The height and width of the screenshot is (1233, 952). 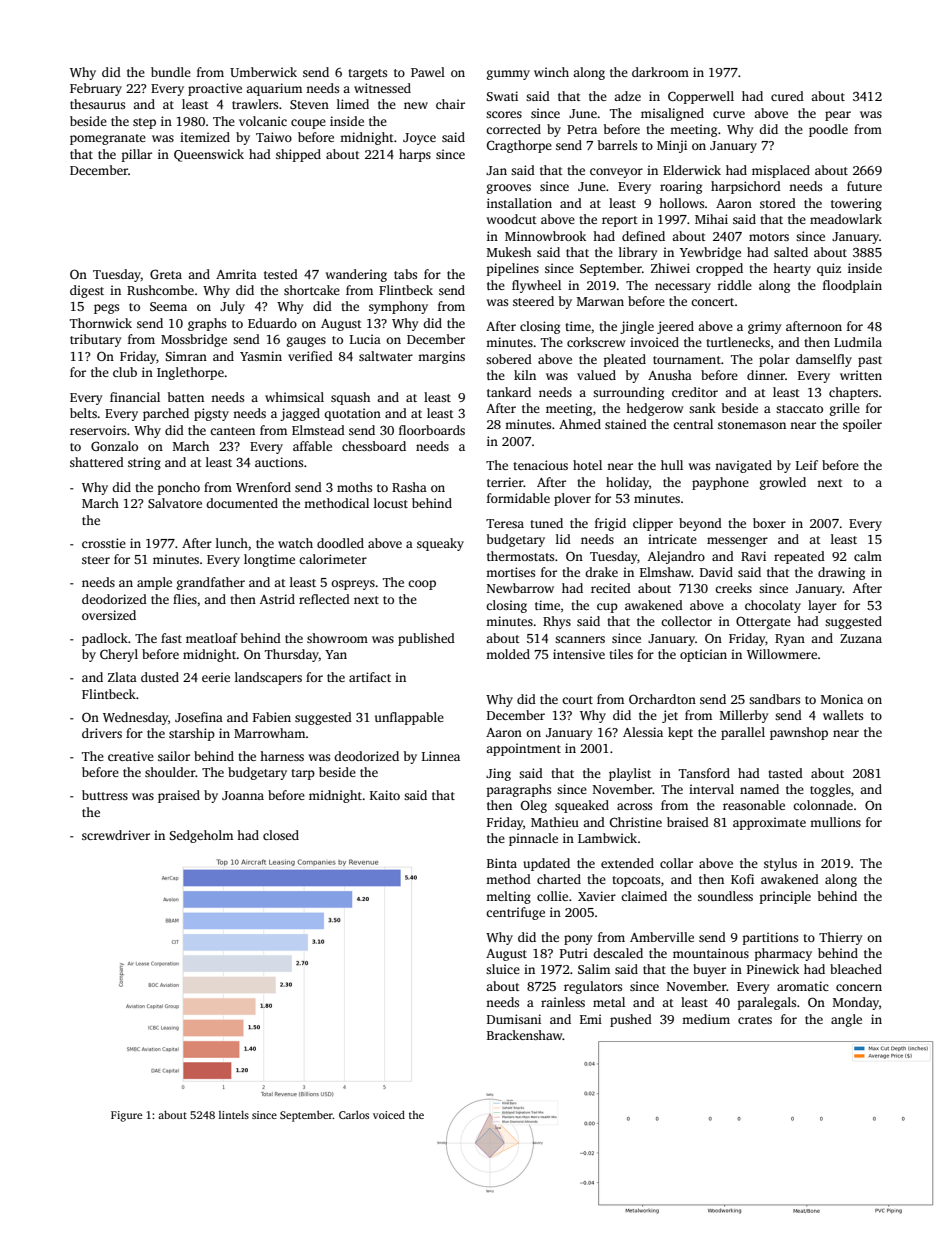 What do you see at coordinates (597, 896) in the screenshot?
I see `Xavier` at bounding box center [597, 896].
